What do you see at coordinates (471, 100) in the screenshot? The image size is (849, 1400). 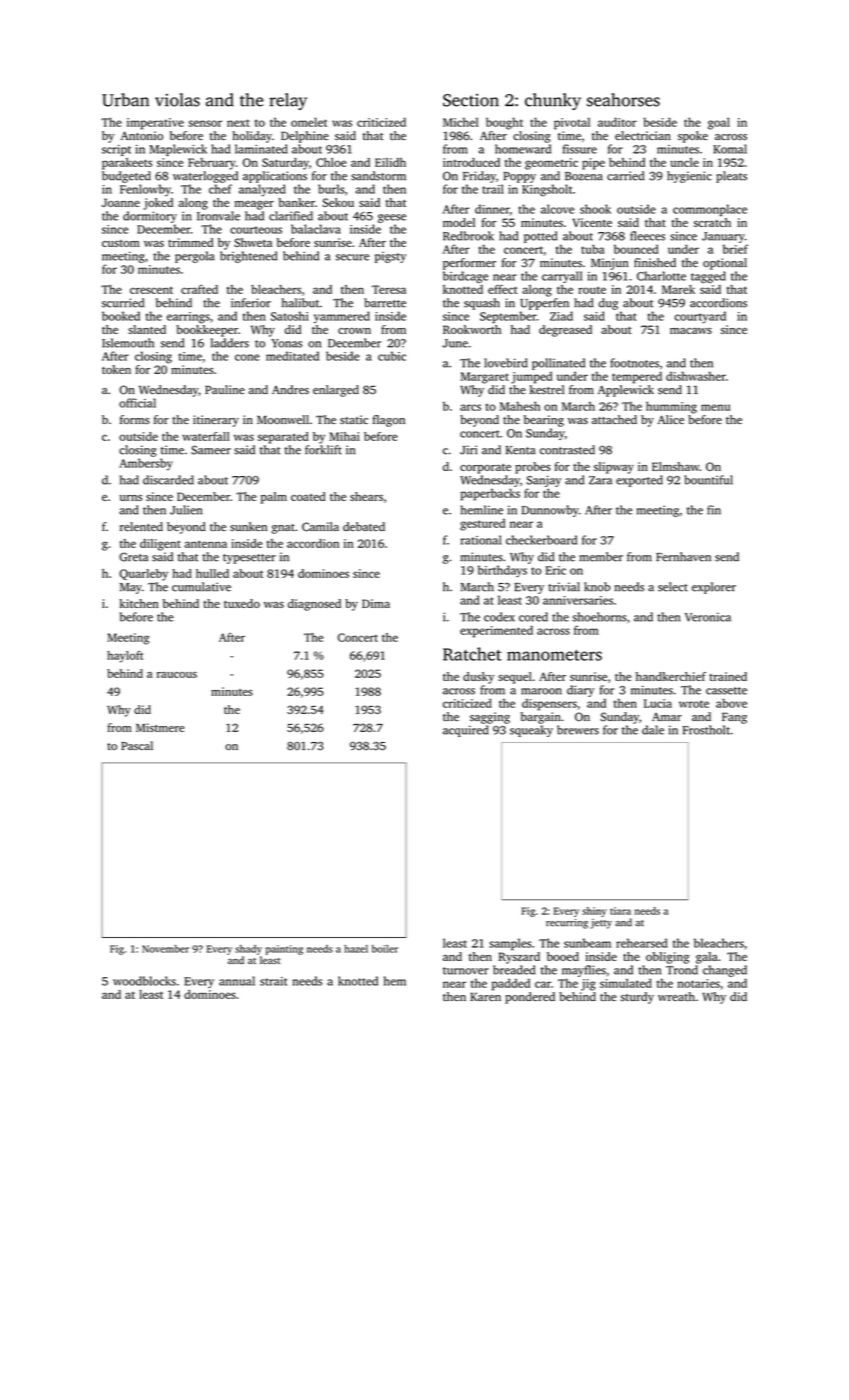 I see `Section` at bounding box center [471, 100].
